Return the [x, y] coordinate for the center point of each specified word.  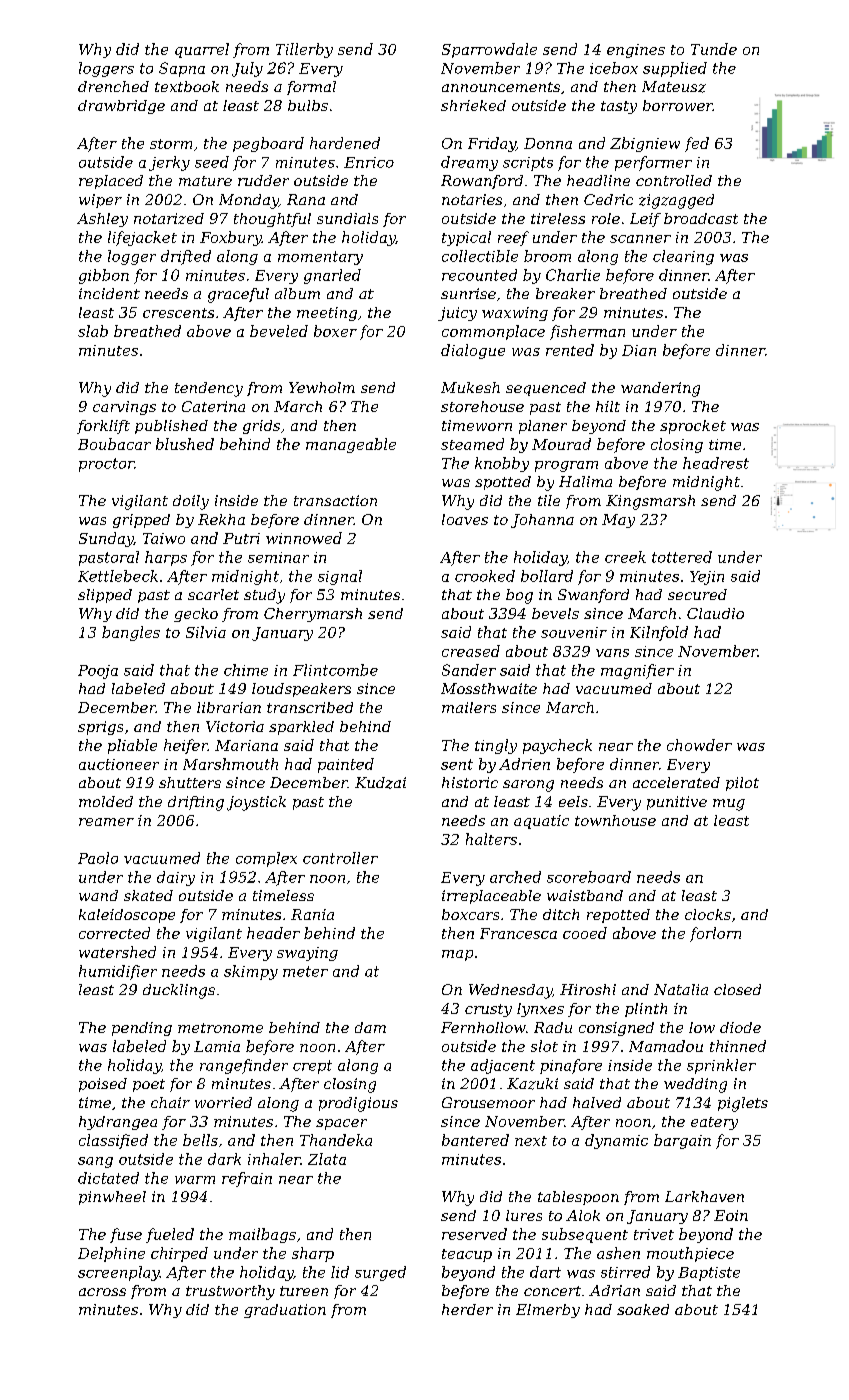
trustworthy [230, 1292]
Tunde [714, 49]
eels [573, 801]
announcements [501, 87]
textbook [187, 86]
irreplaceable [491, 897]
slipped [105, 596]
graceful [238, 295]
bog [519, 596]
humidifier [118, 972]
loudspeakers [301, 690]
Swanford [593, 596]
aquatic [541, 822]
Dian [639, 350]
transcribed [310, 707]
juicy [457, 314]
